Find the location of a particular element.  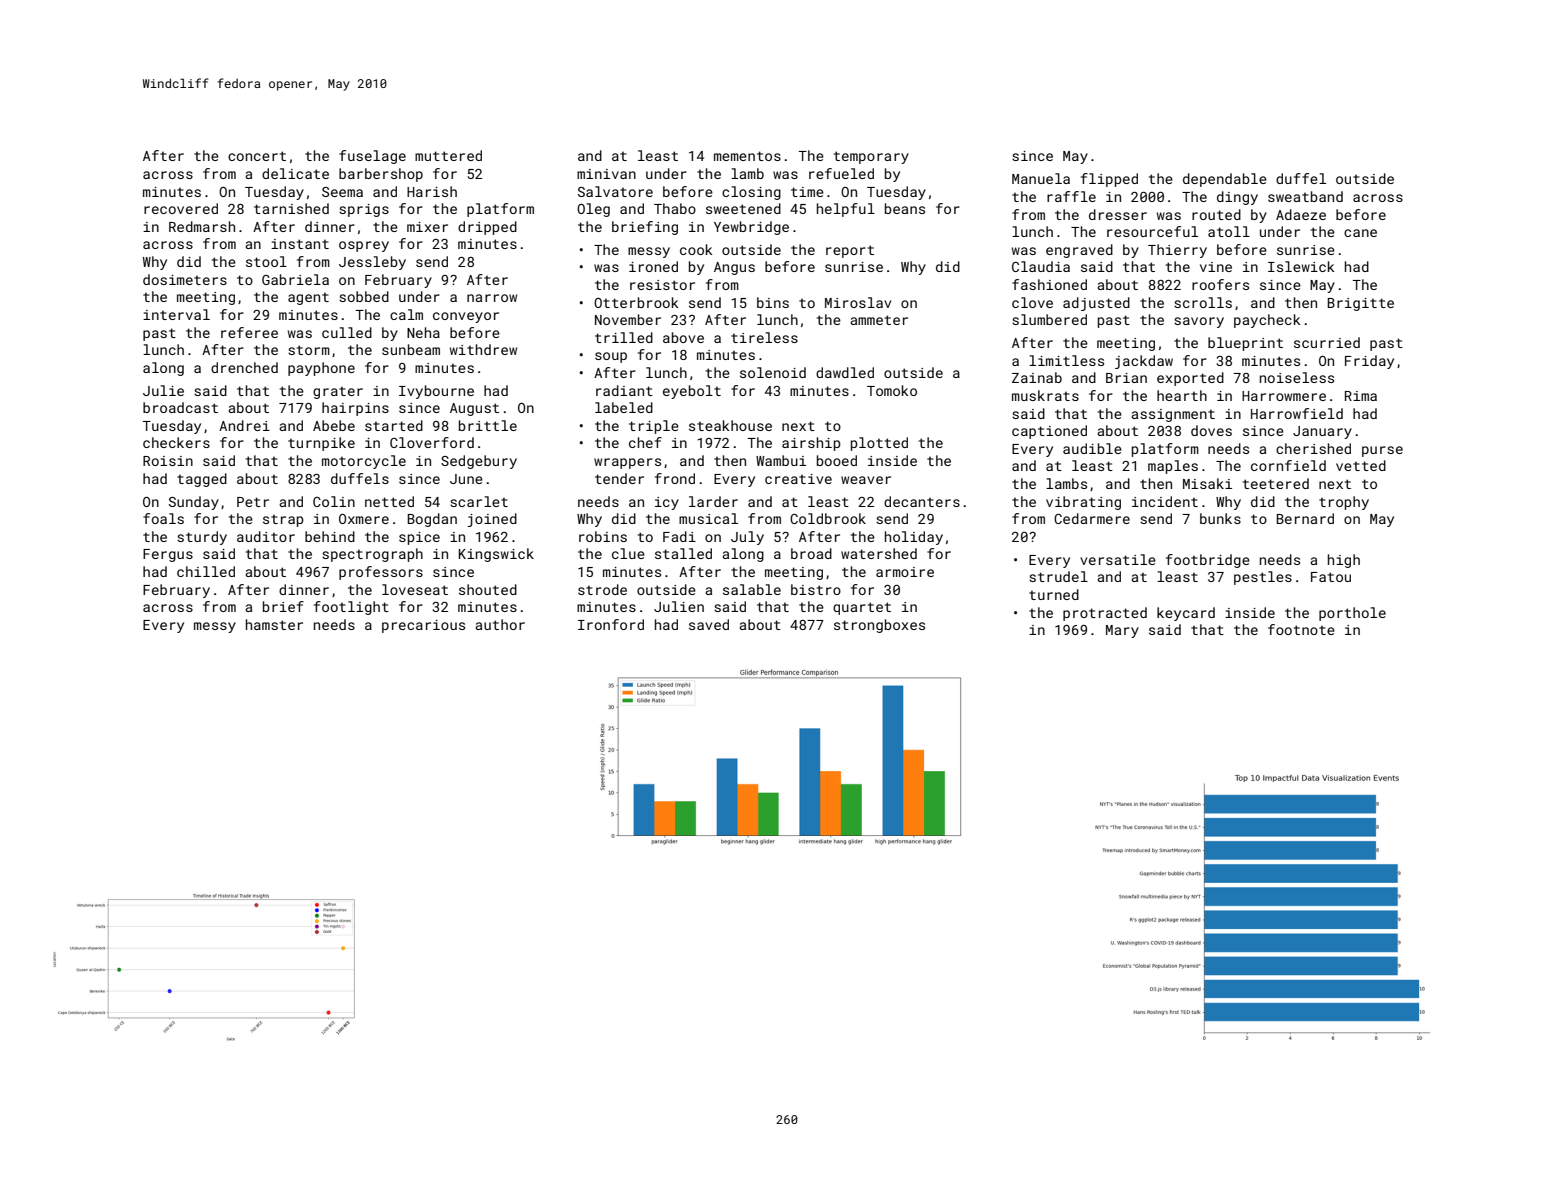

armoire is located at coordinates (905, 572).
